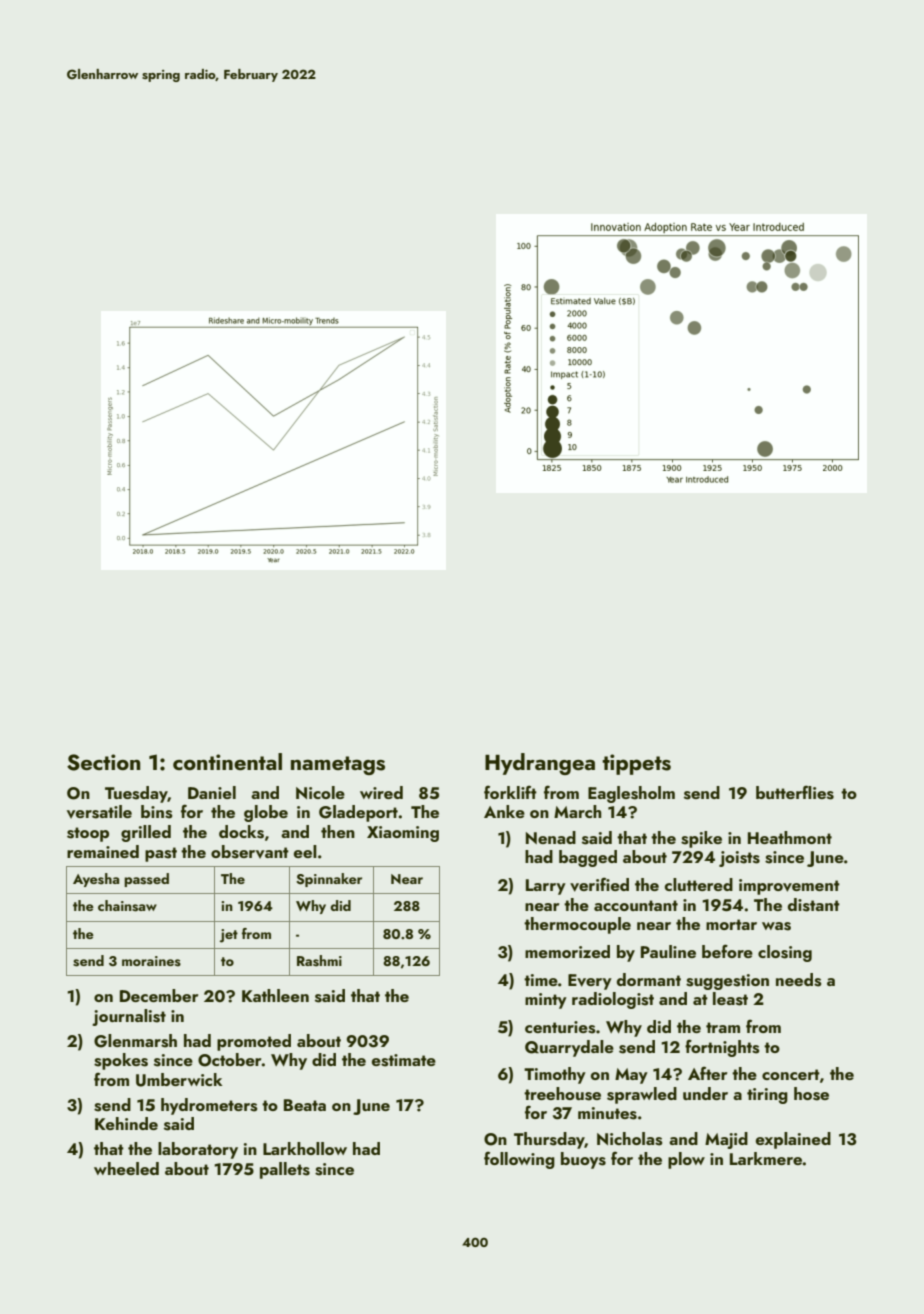 This image has width=924, height=1314. I want to click on mortar, so click(731, 924).
